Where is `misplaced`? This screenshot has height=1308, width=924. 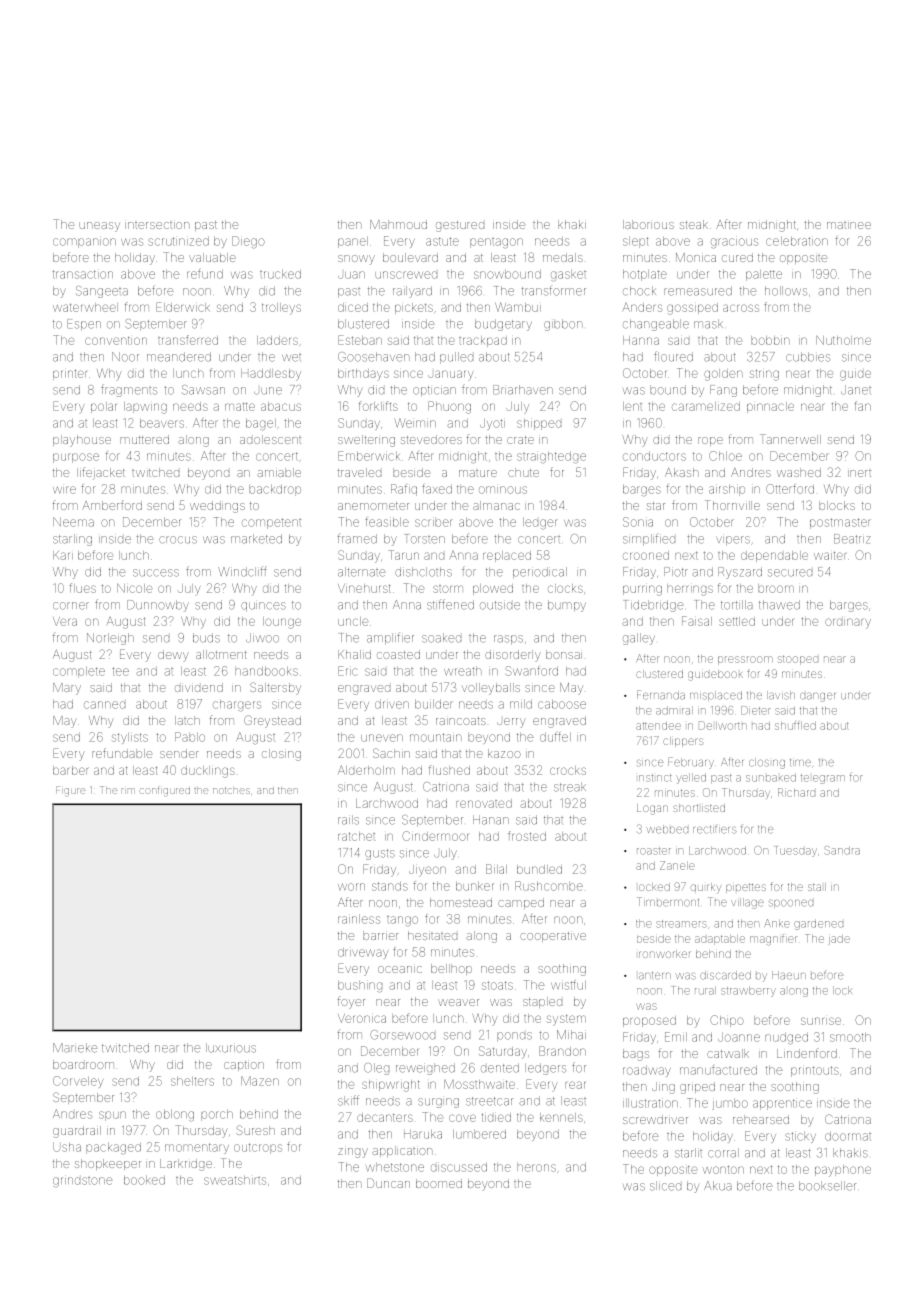 misplaced is located at coordinates (716, 696).
